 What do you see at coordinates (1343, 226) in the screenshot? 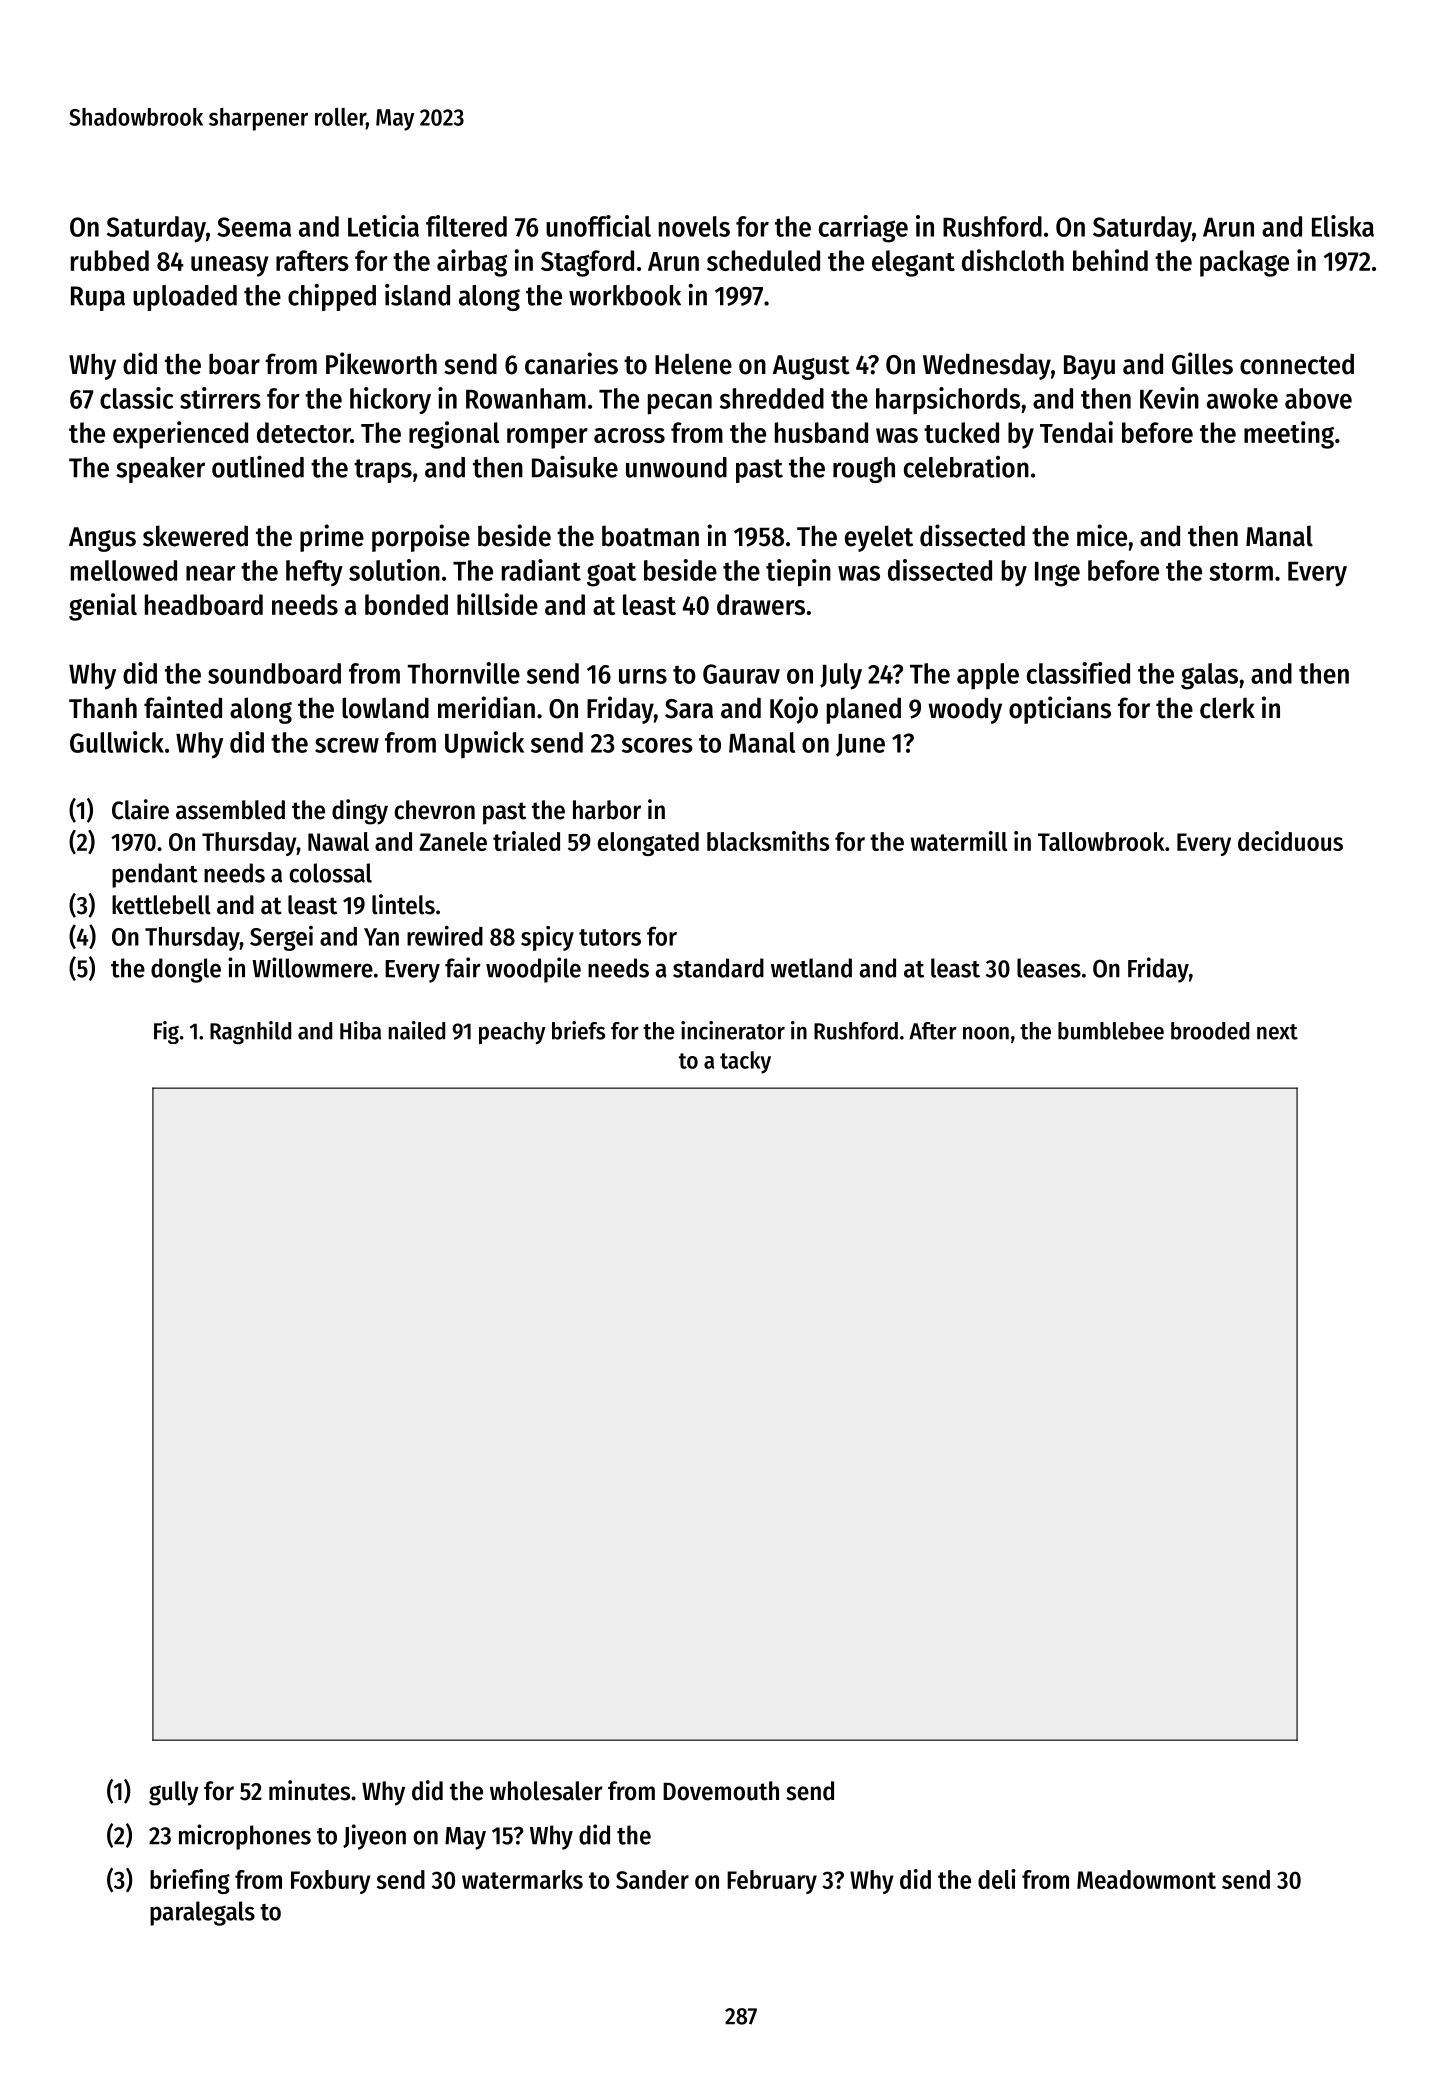
I see `Eliska` at bounding box center [1343, 226].
